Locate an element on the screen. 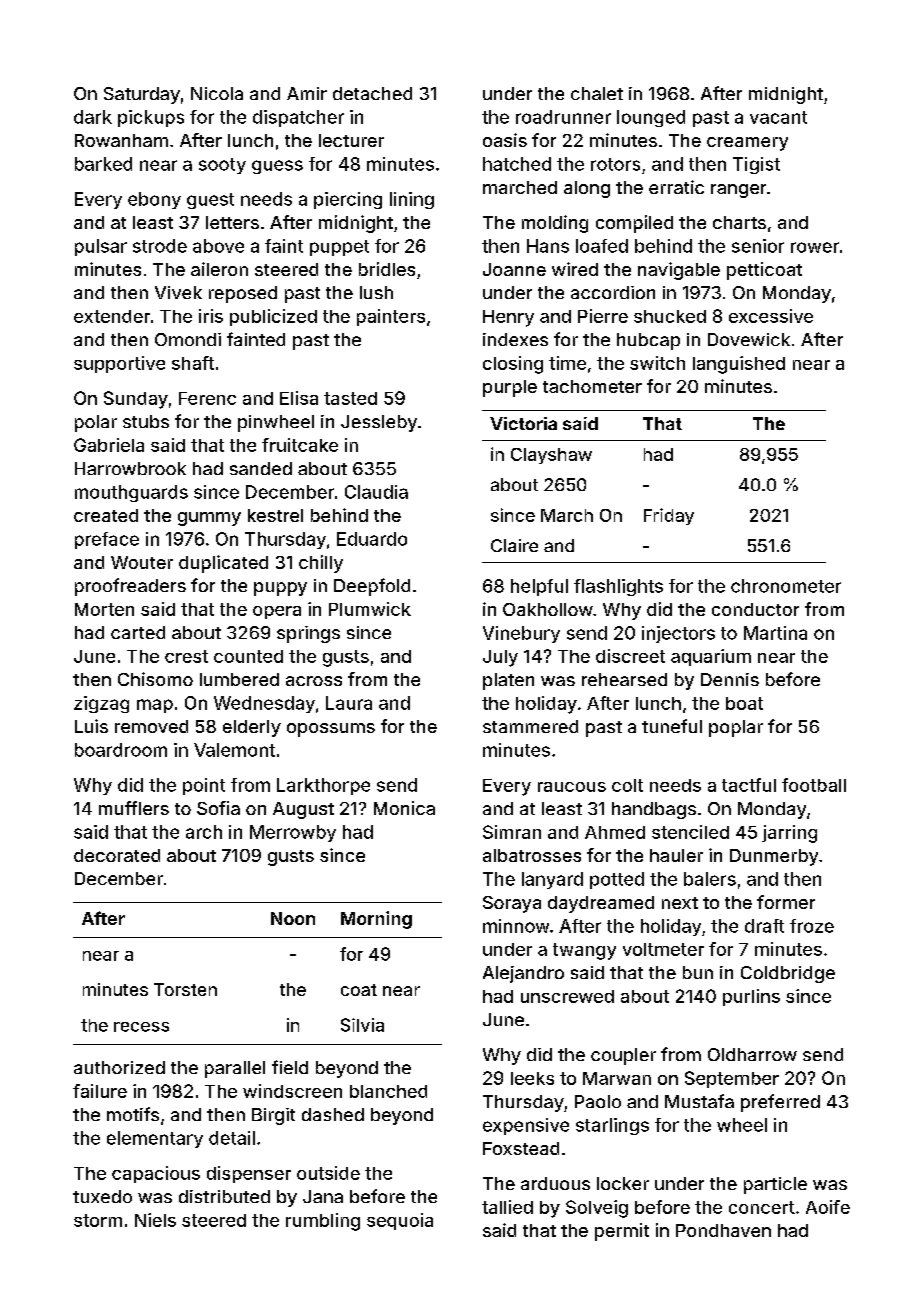  Plumwick is located at coordinates (370, 609).
